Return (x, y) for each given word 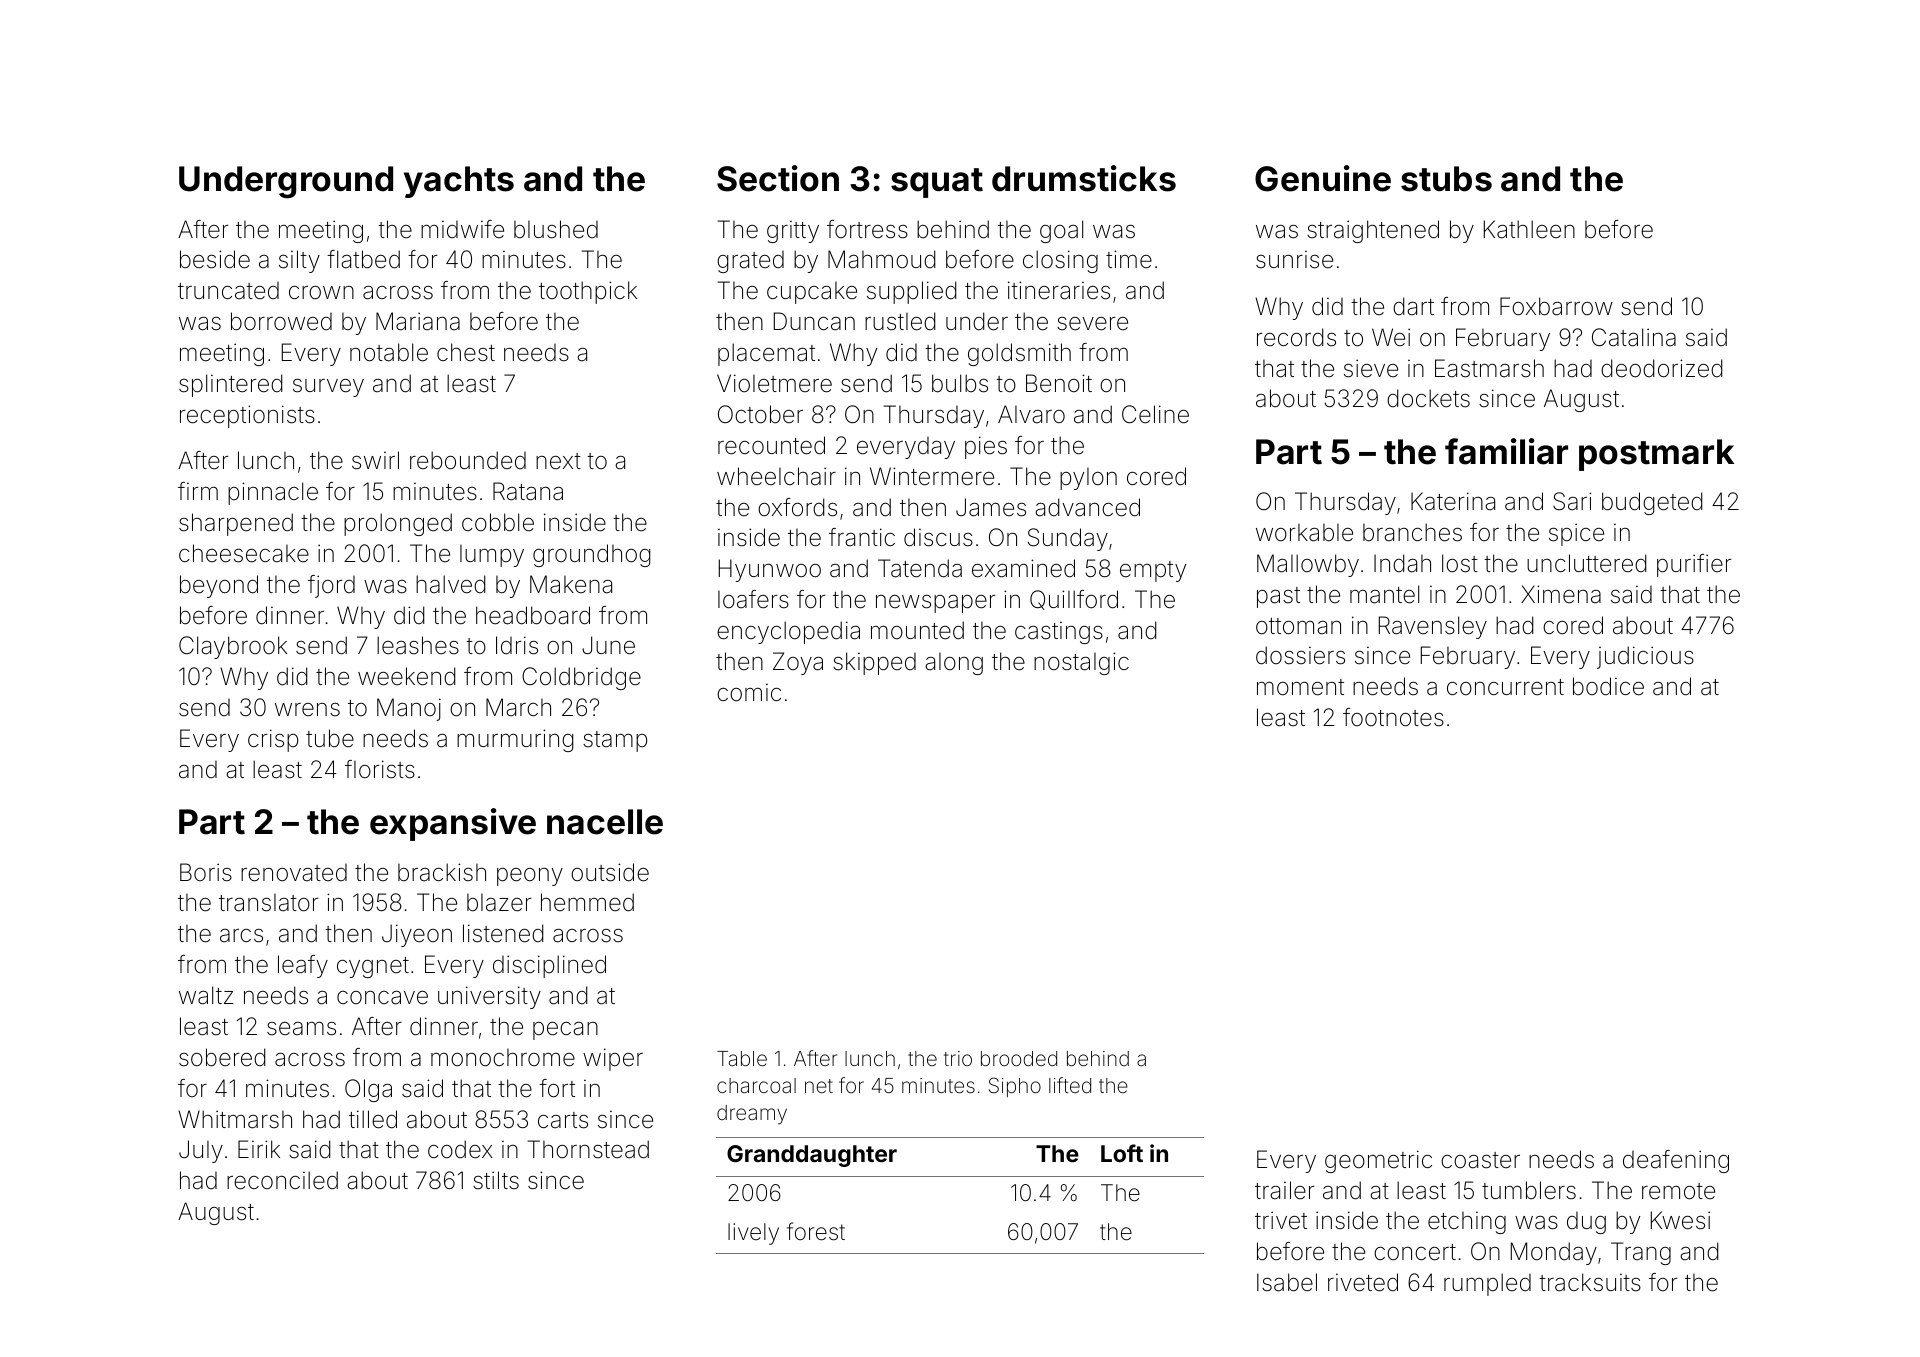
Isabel (1287, 1282)
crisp (273, 740)
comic (749, 693)
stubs (1446, 179)
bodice (1608, 686)
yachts (459, 182)
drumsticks (1084, 178)
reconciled (282, 1180)
